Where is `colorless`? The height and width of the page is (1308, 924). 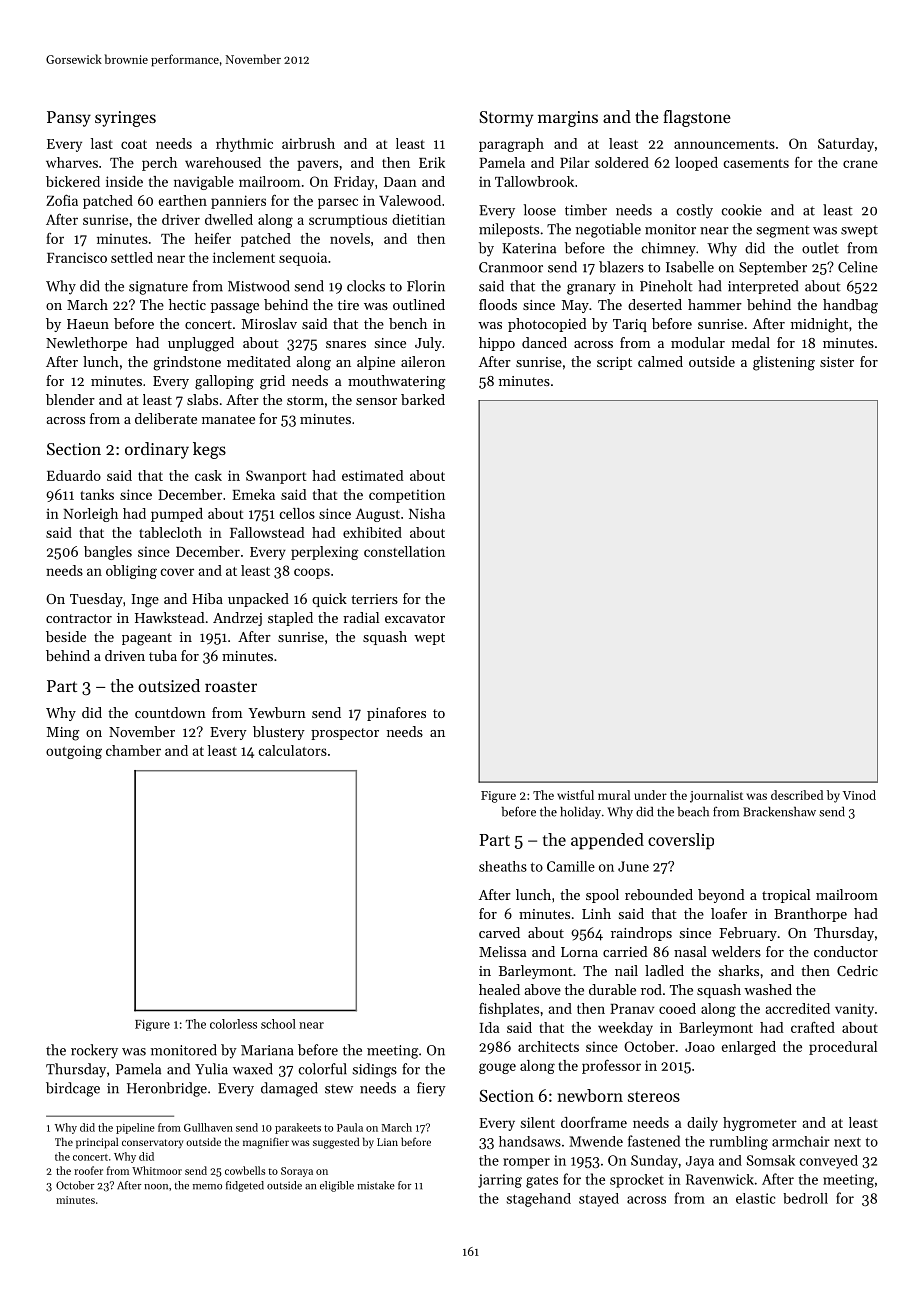
colorless is located at coordinates (233, 1024).
